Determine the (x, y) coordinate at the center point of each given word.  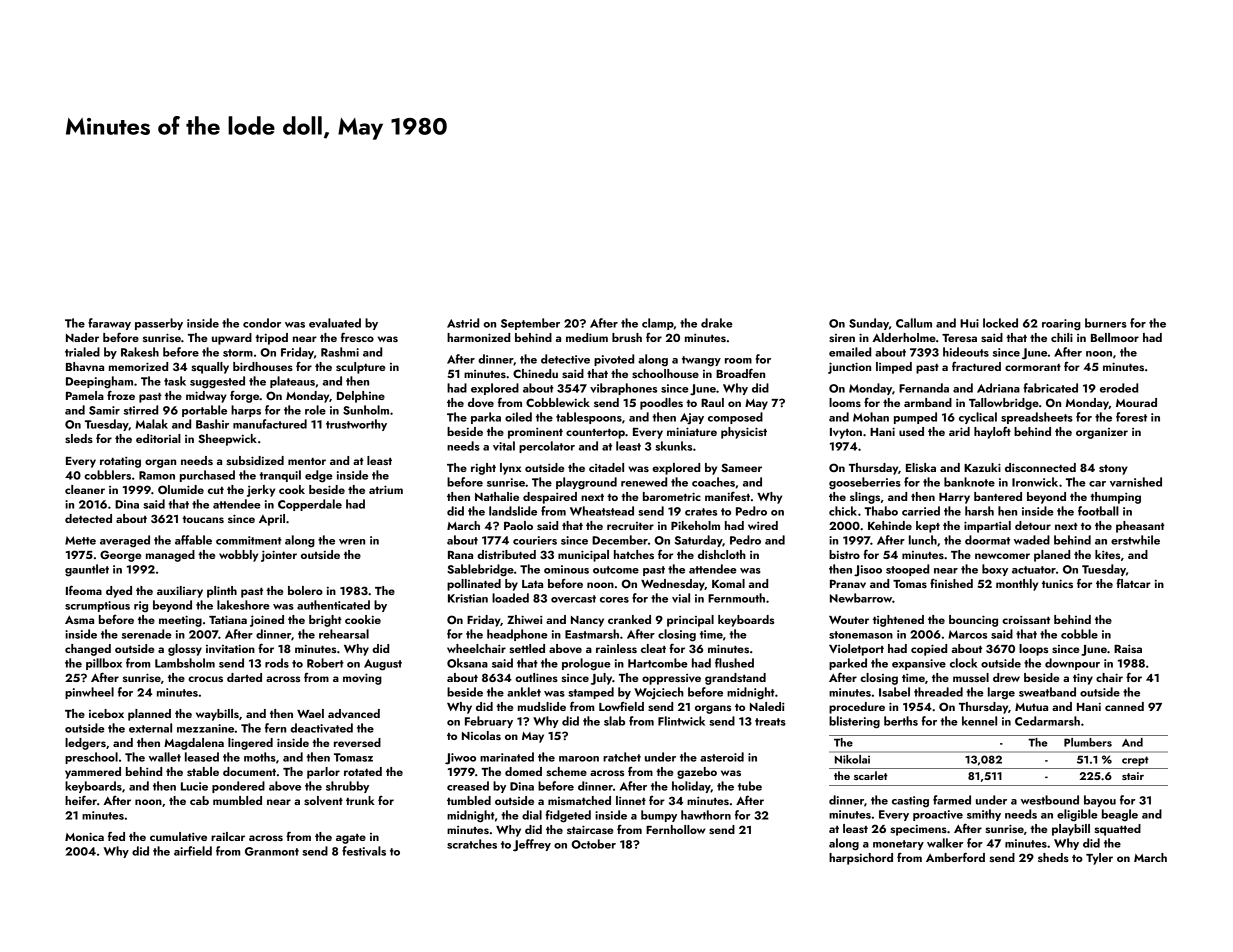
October (593, 844)
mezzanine (205, 728)
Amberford (955, 857)
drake (717, 323)
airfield (193, 851)
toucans (203, 519)
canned (1124, 706)
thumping (1115, 498)
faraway (109, 324)
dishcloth (722, 554)
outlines (536, 677)
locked (1000, 323)
